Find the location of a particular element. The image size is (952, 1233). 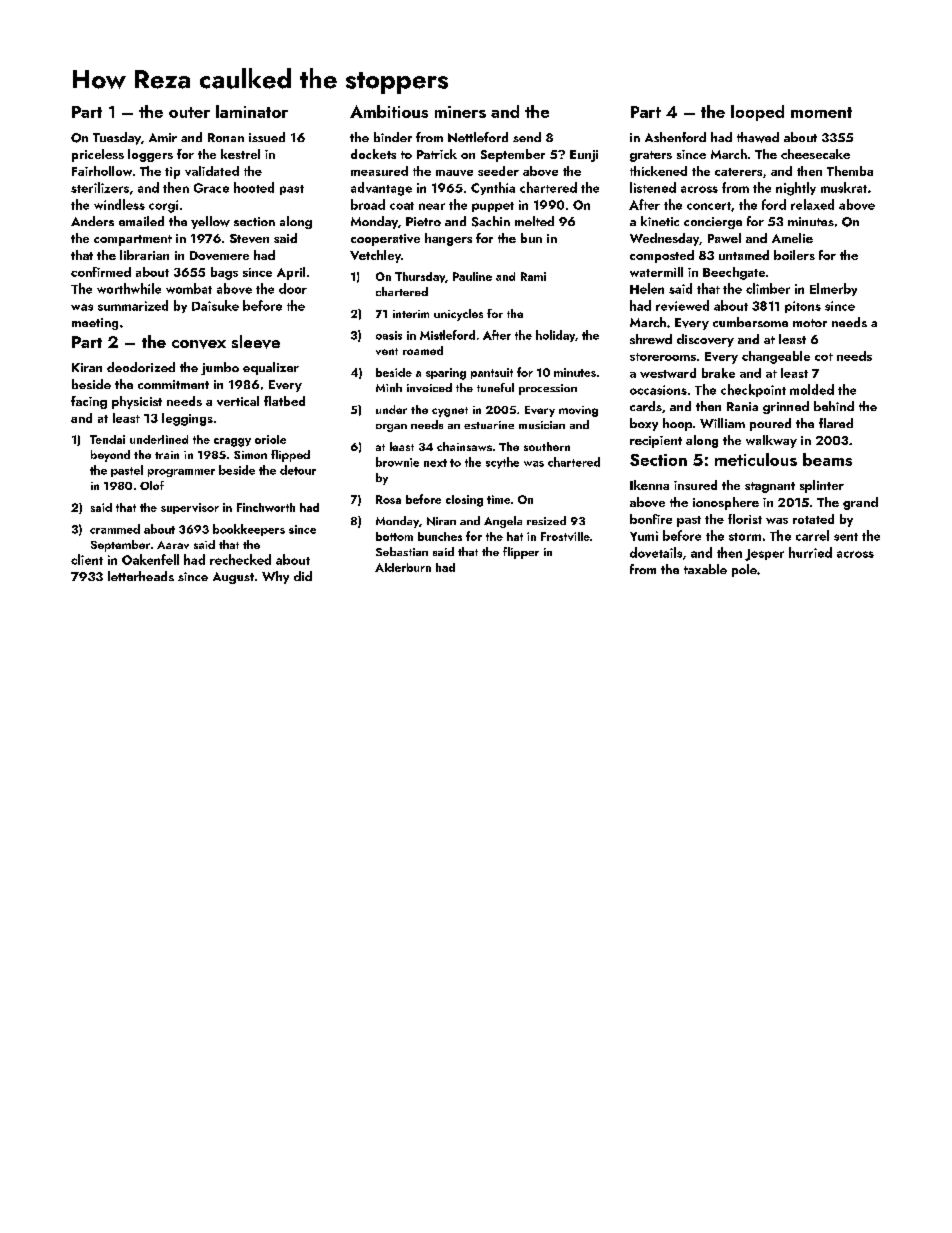

Alderburn is located at coordinates (403, 567).
